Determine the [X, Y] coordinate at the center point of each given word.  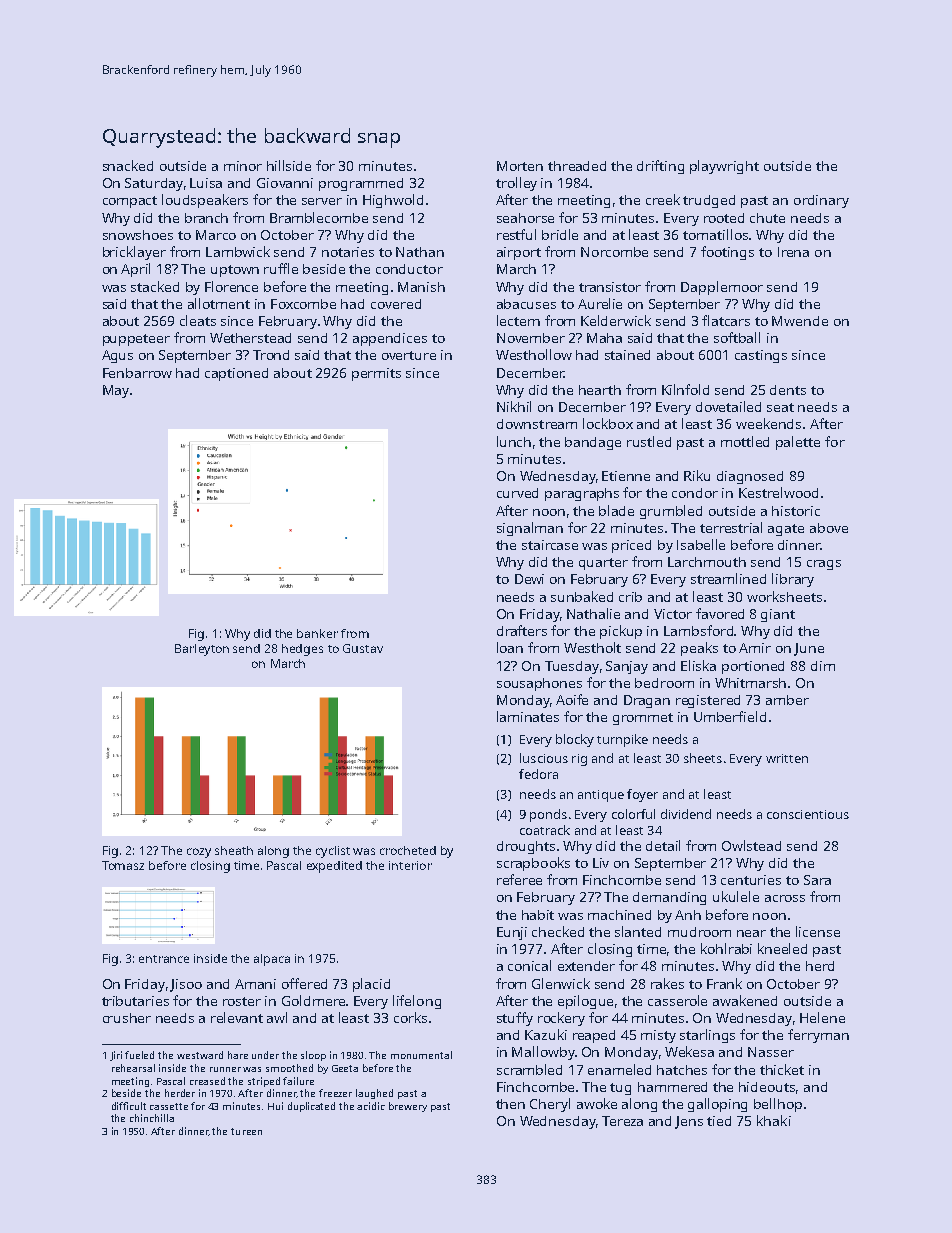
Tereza [622, 1121]
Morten [520, 166]
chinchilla [152, 1118]
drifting [660, 167]
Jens [689, 1122]
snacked [128, 165]
